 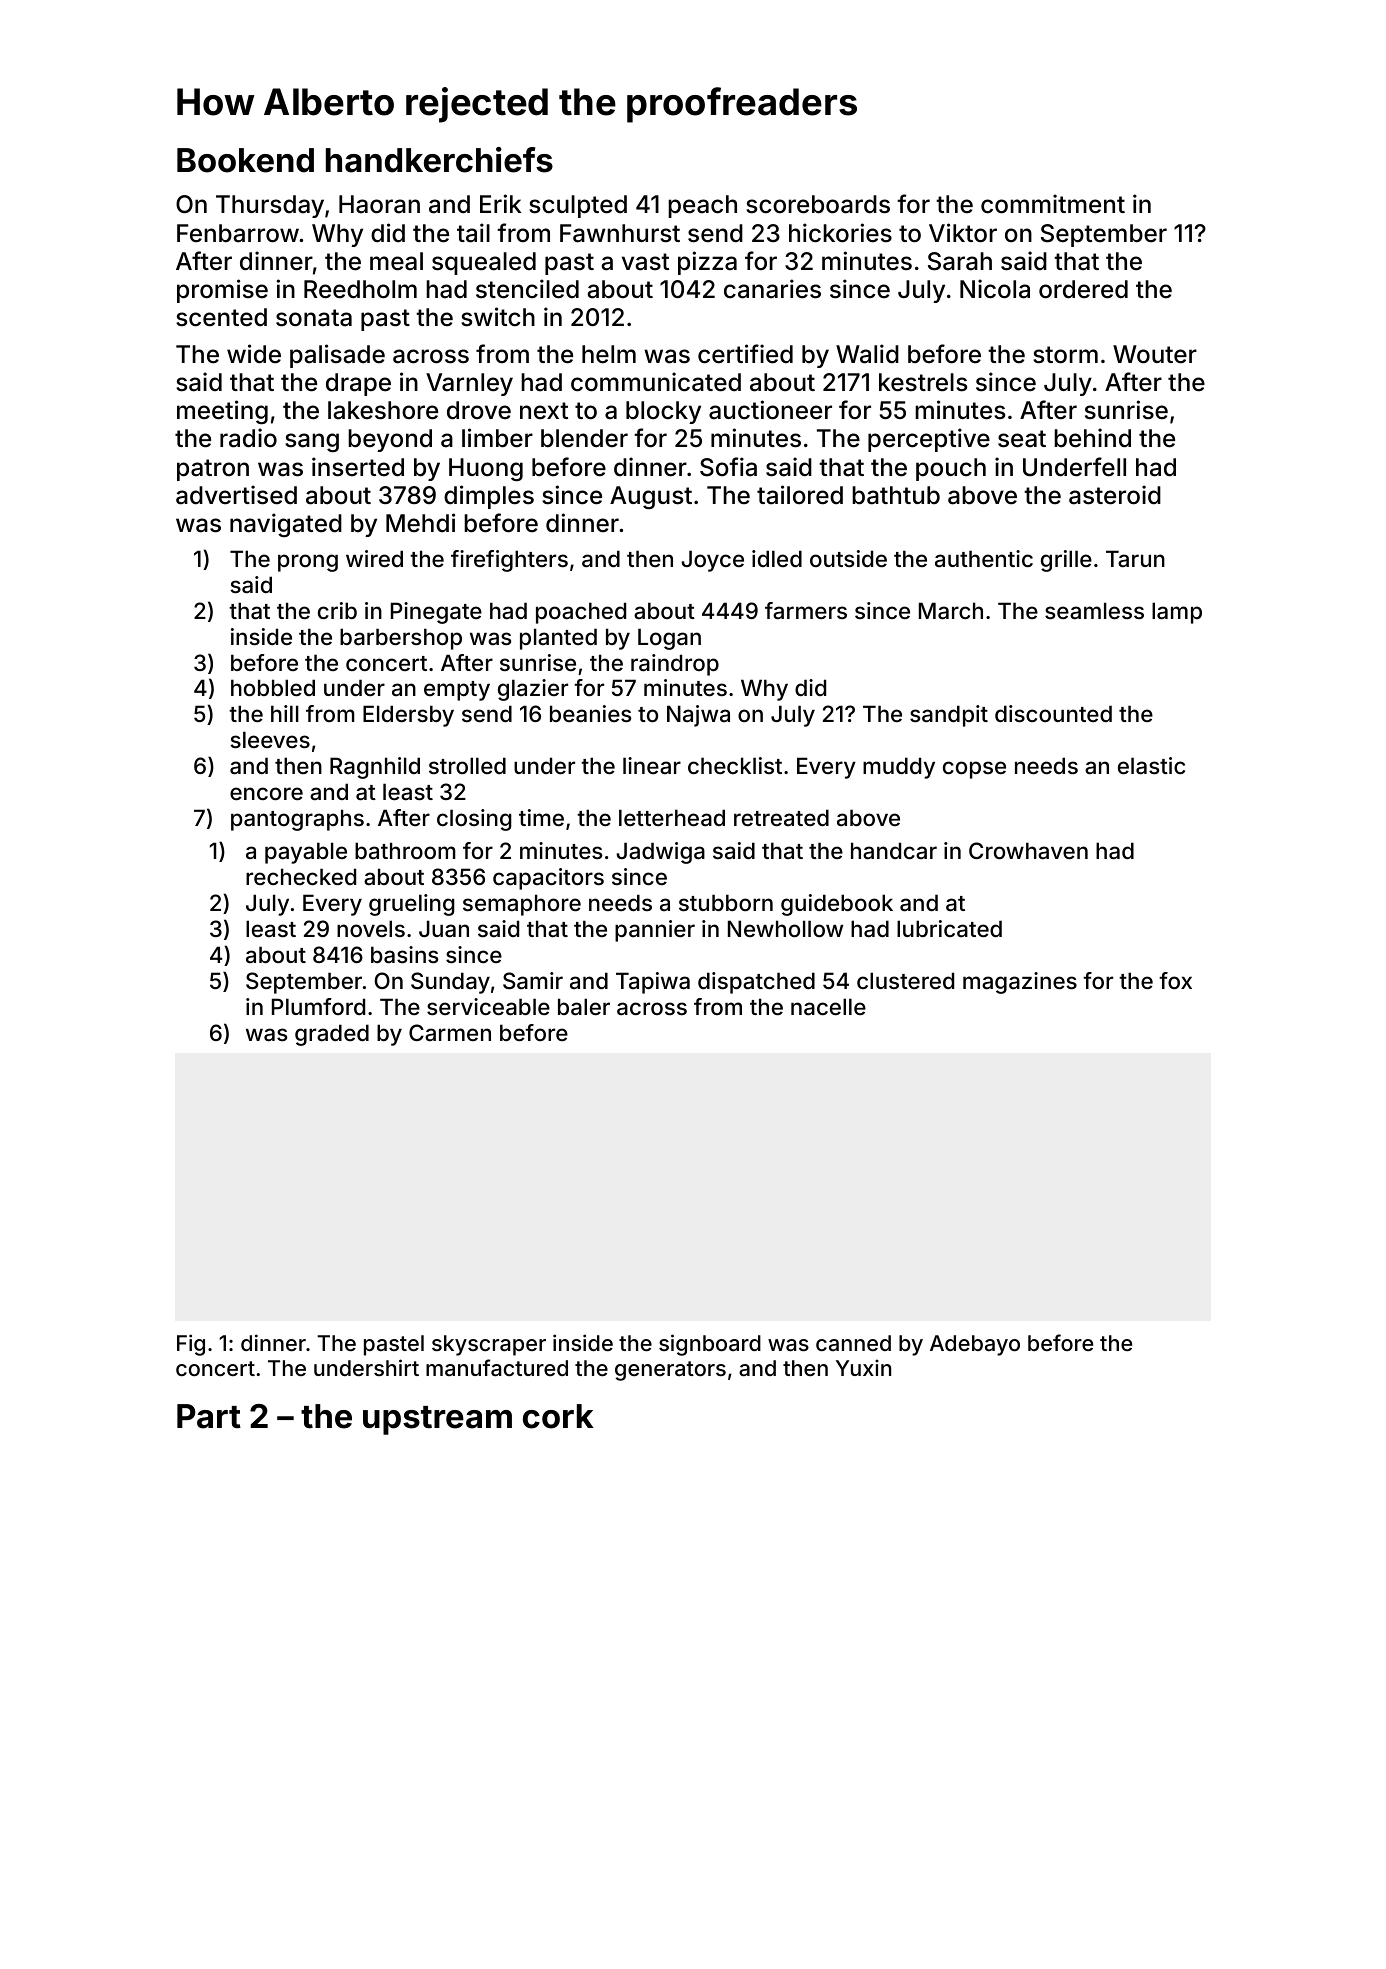 What do you see at coordinates (1053, 204) in the image?
I see `commitment` at bounding box center [1053, 204].
